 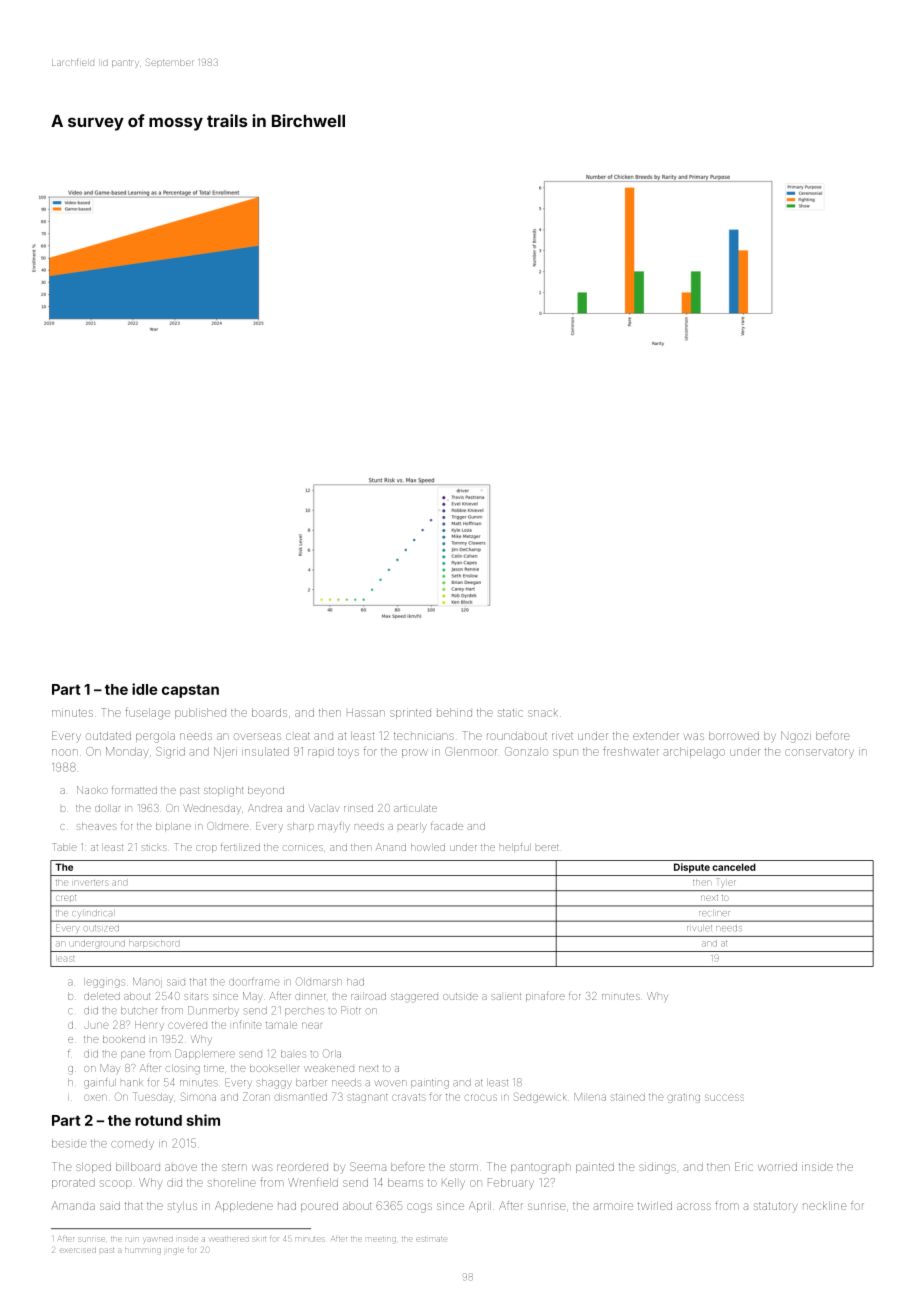 What do you see at coordinates (506, 996) in the page?
I see `salient` at bounding box center [506, 996].
